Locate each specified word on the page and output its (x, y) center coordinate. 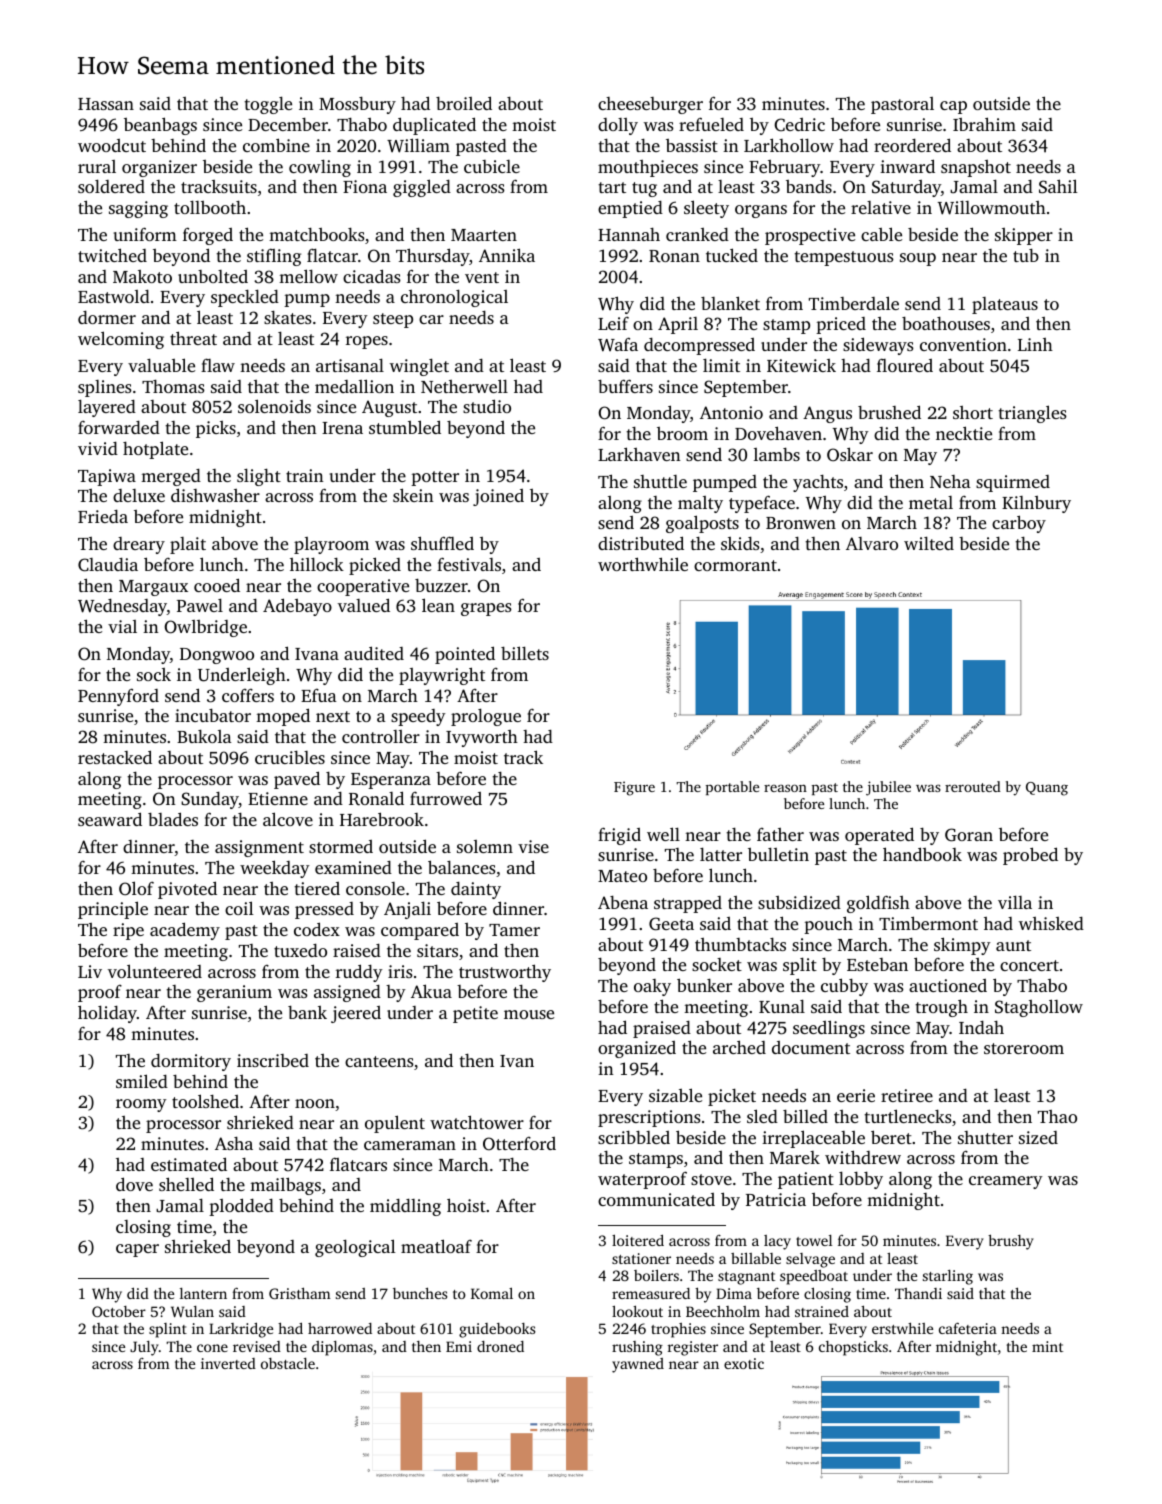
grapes (486, 609)
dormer (107, 317)
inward (907, 166)
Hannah (629, 234)
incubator (213, 715)
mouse (529, 1014)
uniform (145, 234)
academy (185, 931)
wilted (929, 543)
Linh (1035, 344)
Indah (981, 1027)
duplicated (434, 126)
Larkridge (241, 1330)
